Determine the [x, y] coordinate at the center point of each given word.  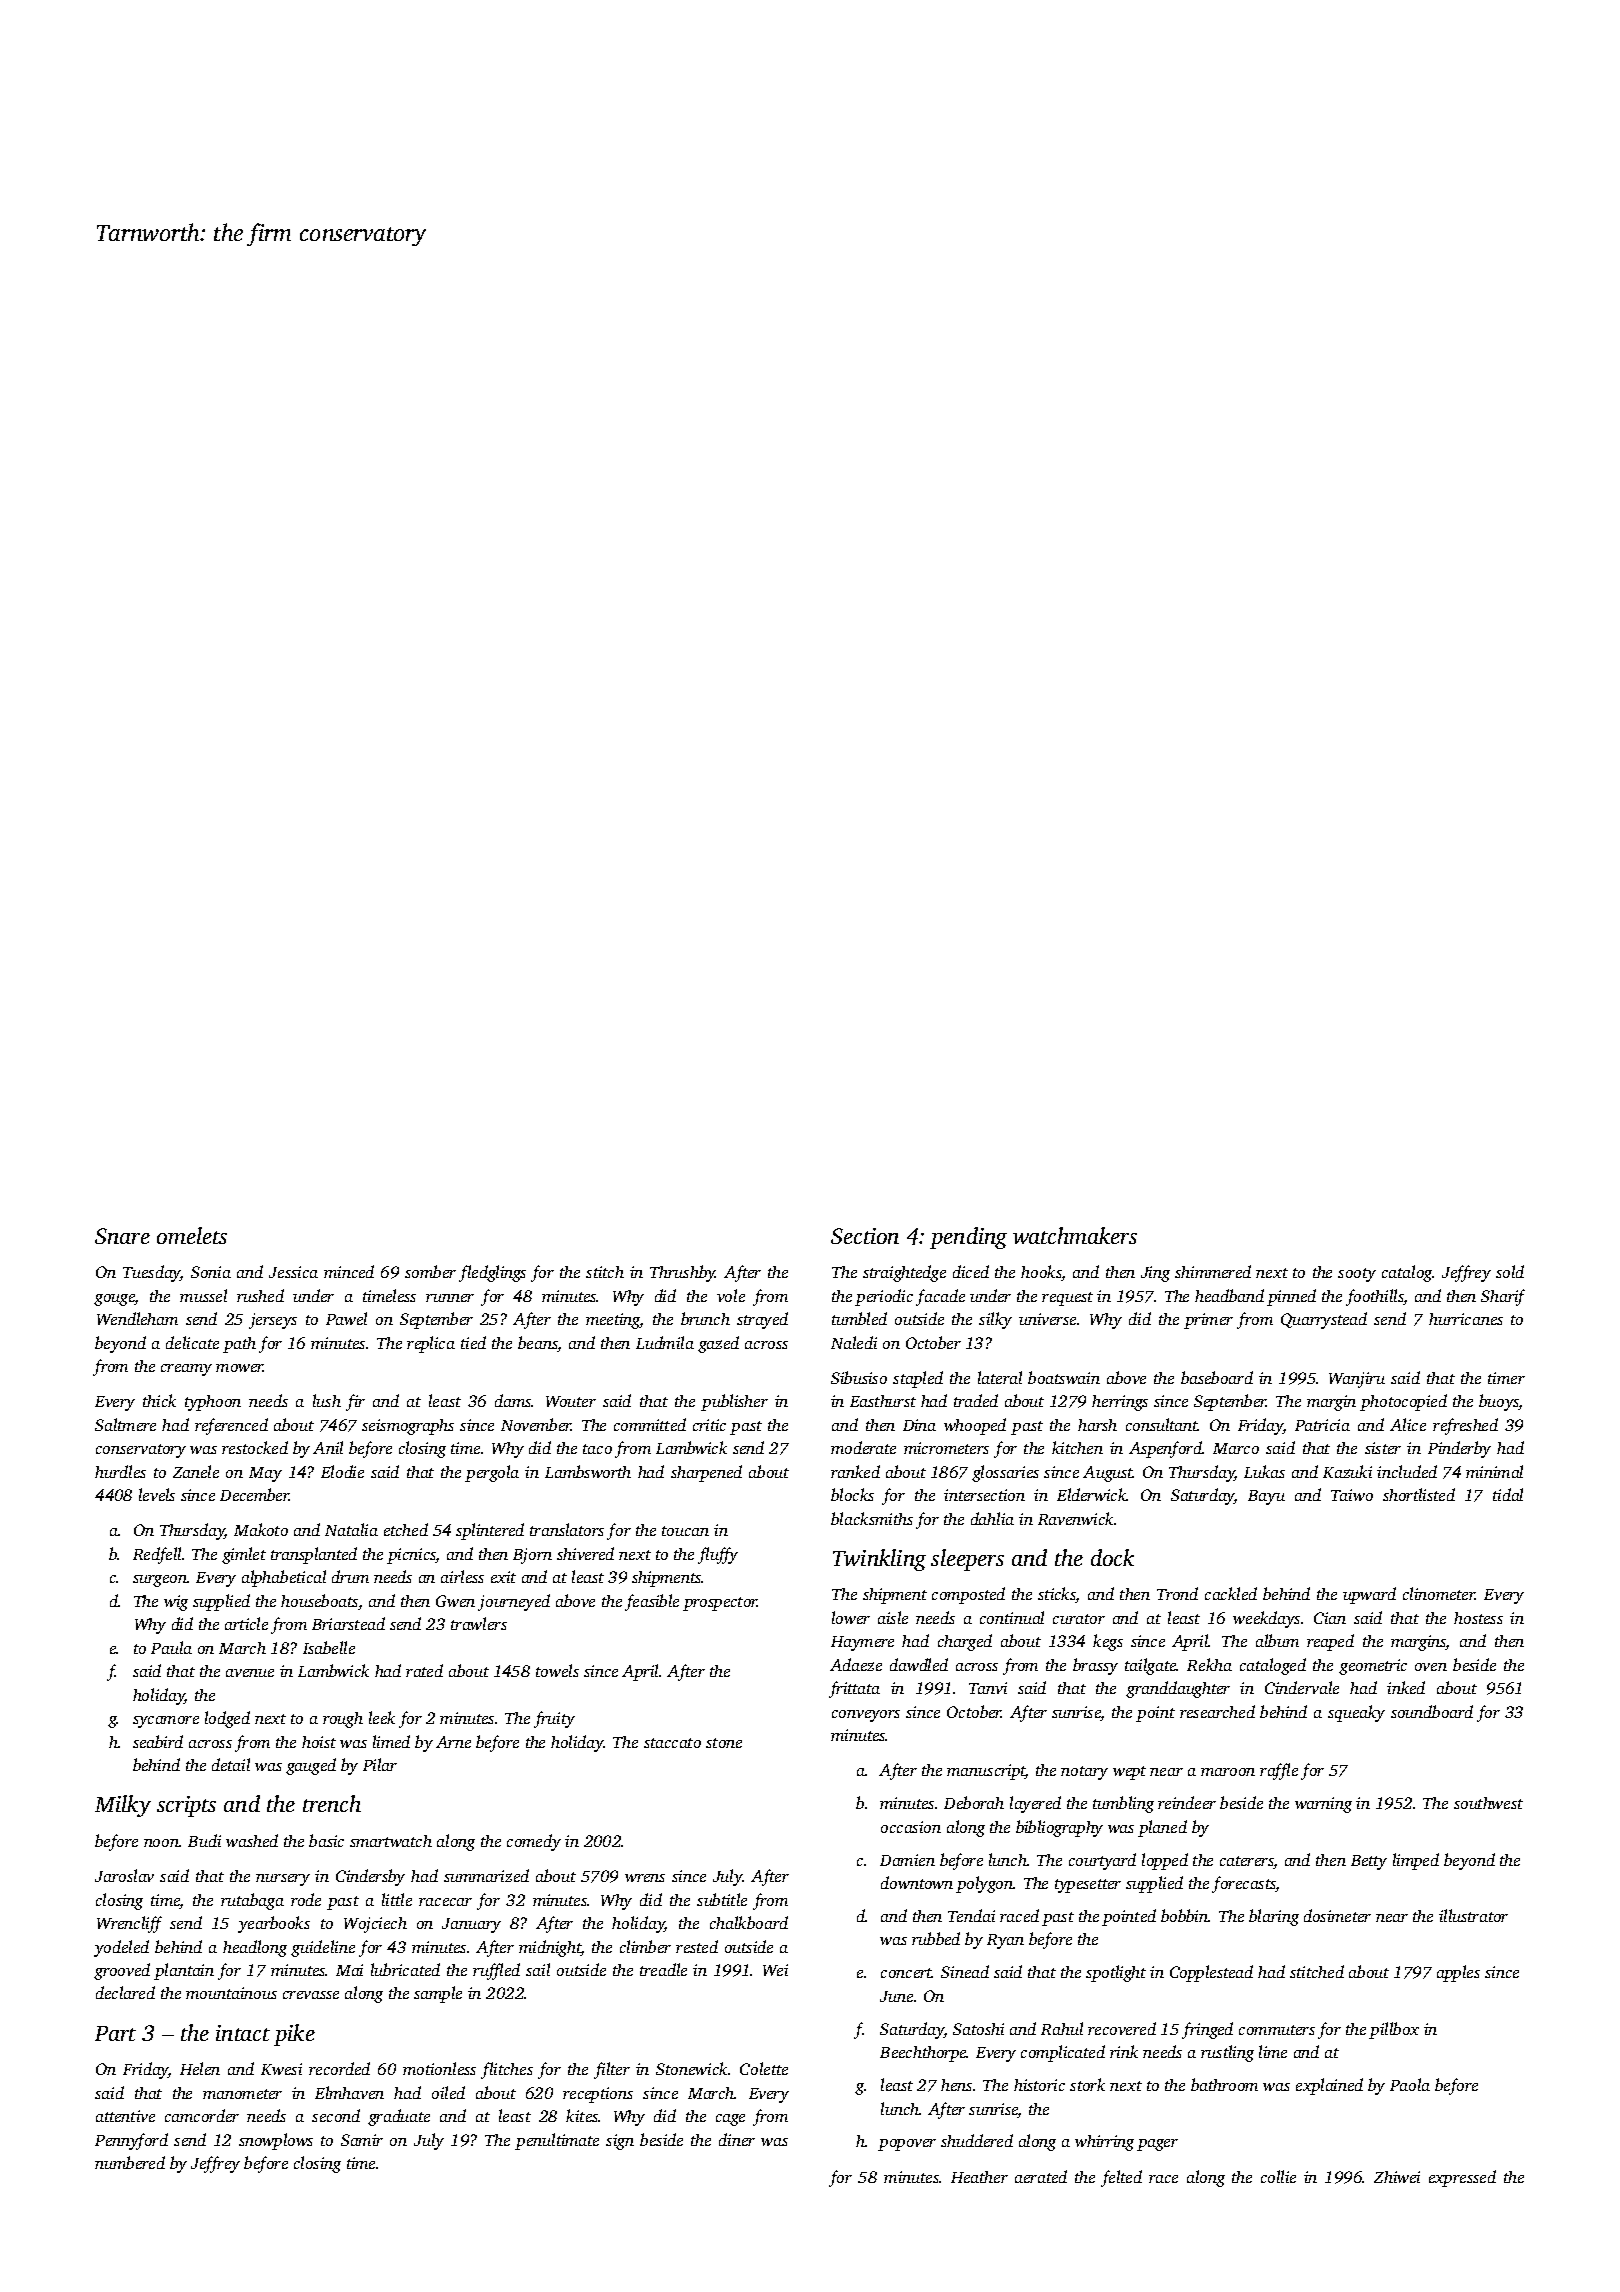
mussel [203, 1295]
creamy [186, 1370]
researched [1217, 1711]
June [896, 1996]
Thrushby [683, 1273]
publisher [734, 1402]
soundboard [1432, 1711]
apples [1458, 1973]
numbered [130, 2162]
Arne [453, 1742]
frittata [854, 1689]
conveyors [866, 1716]
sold [1510, 1271]
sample [438, 1994]
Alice [1408, 1424]
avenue [250, 1673]
